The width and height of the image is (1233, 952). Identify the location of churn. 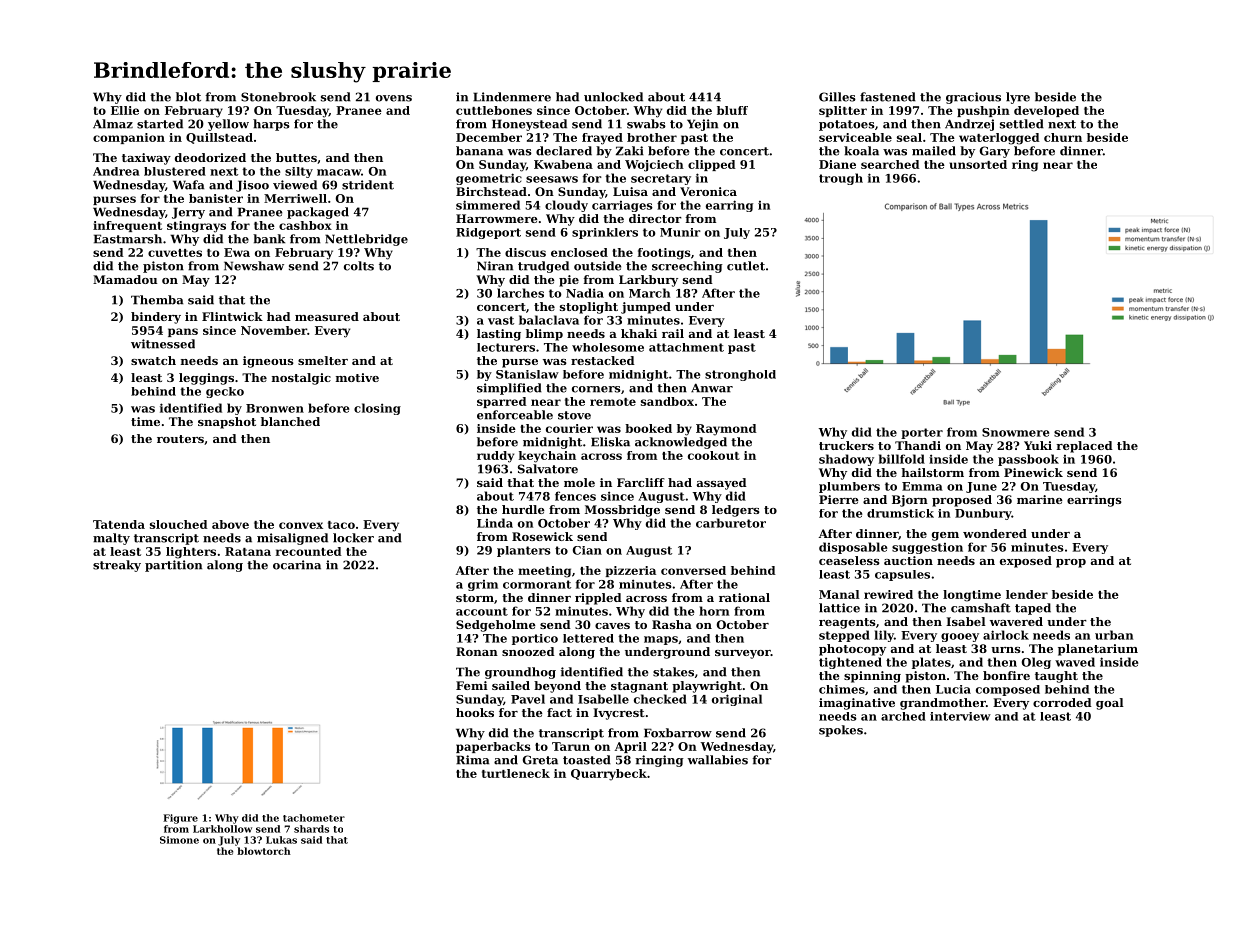
(1063, 137).
